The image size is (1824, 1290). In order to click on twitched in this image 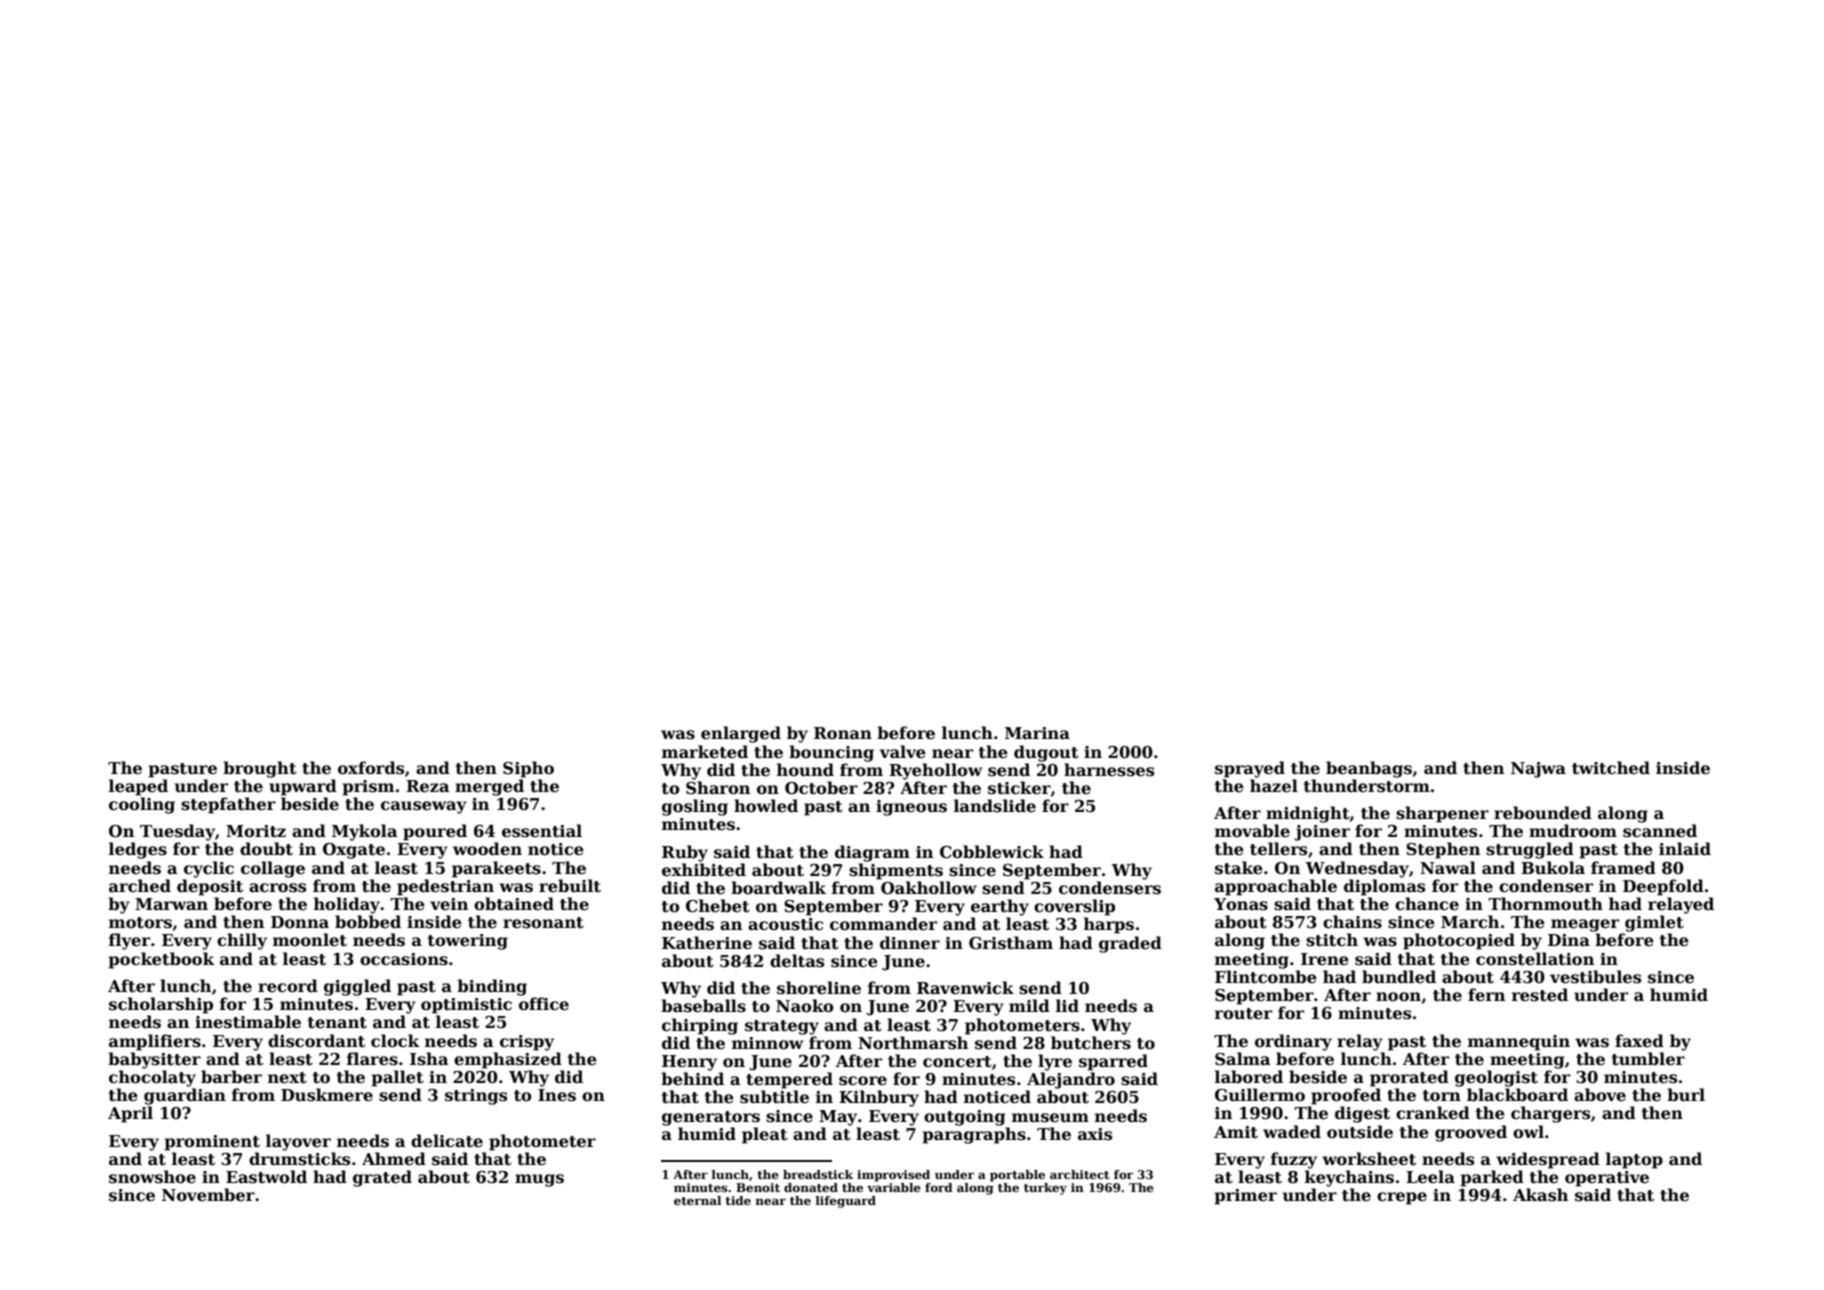, I will do `click(1611, 768)`.
